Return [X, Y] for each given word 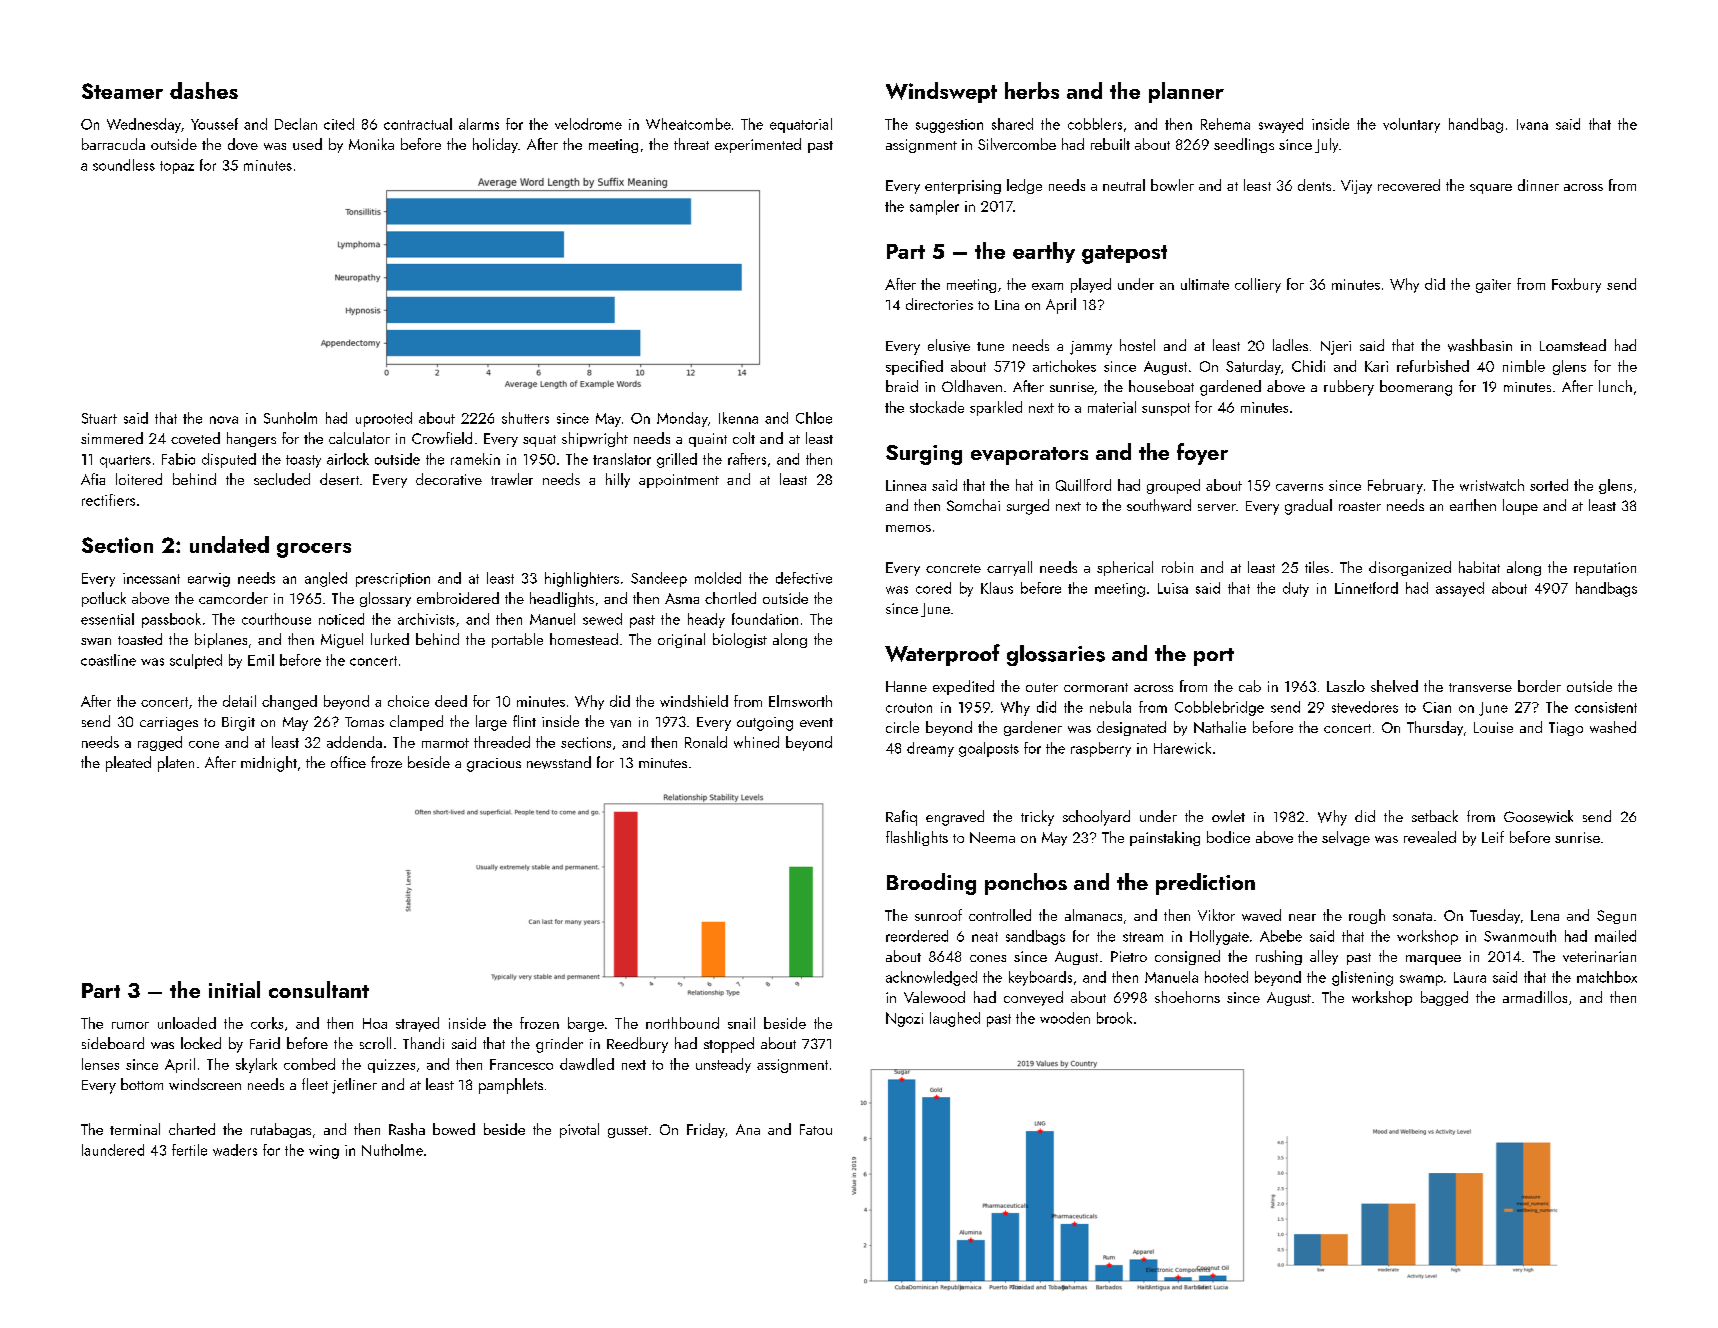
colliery [1258, 285]
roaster [1360, 506]
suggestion [949, 126]
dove [243, 144]
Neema [992, 837]
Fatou [816, 1129]
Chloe [814, 418]
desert [339, 479]
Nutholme [392, 1150]
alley [1324, 957]
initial [234, 989]
